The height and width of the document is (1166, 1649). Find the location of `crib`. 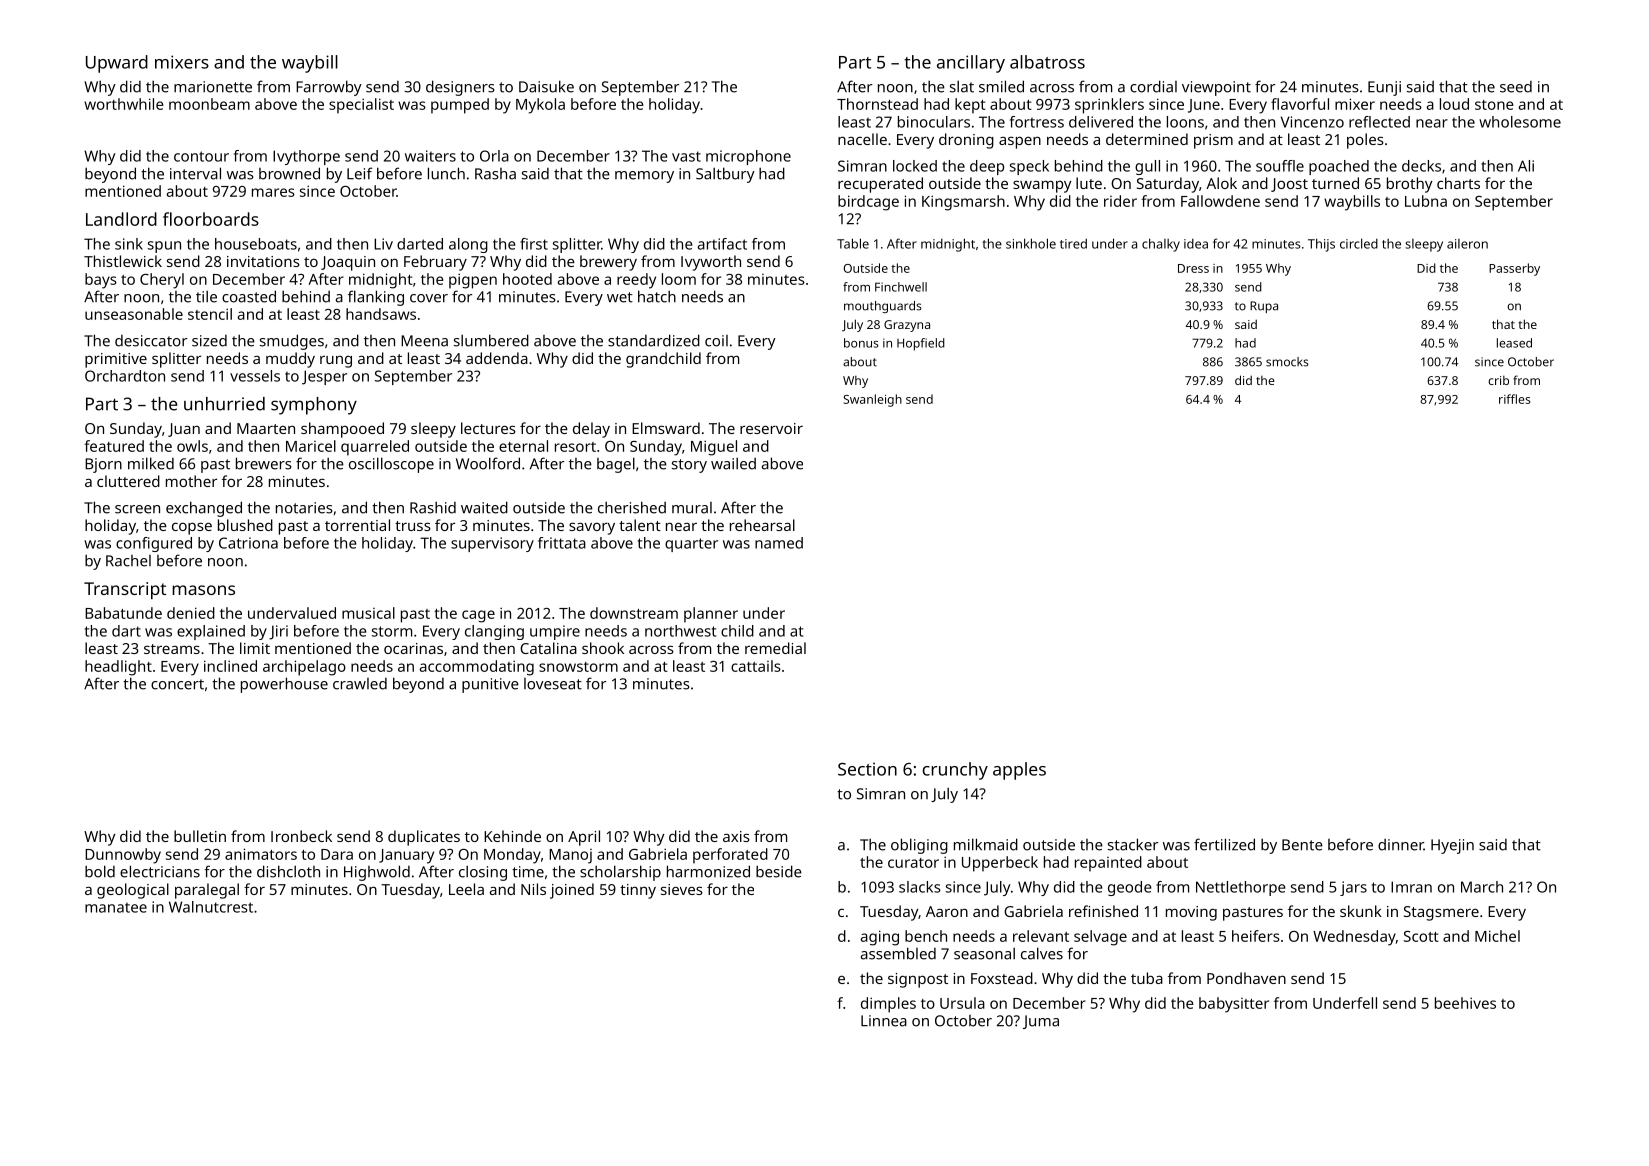

crib is located at coordinates (1498, 380).
